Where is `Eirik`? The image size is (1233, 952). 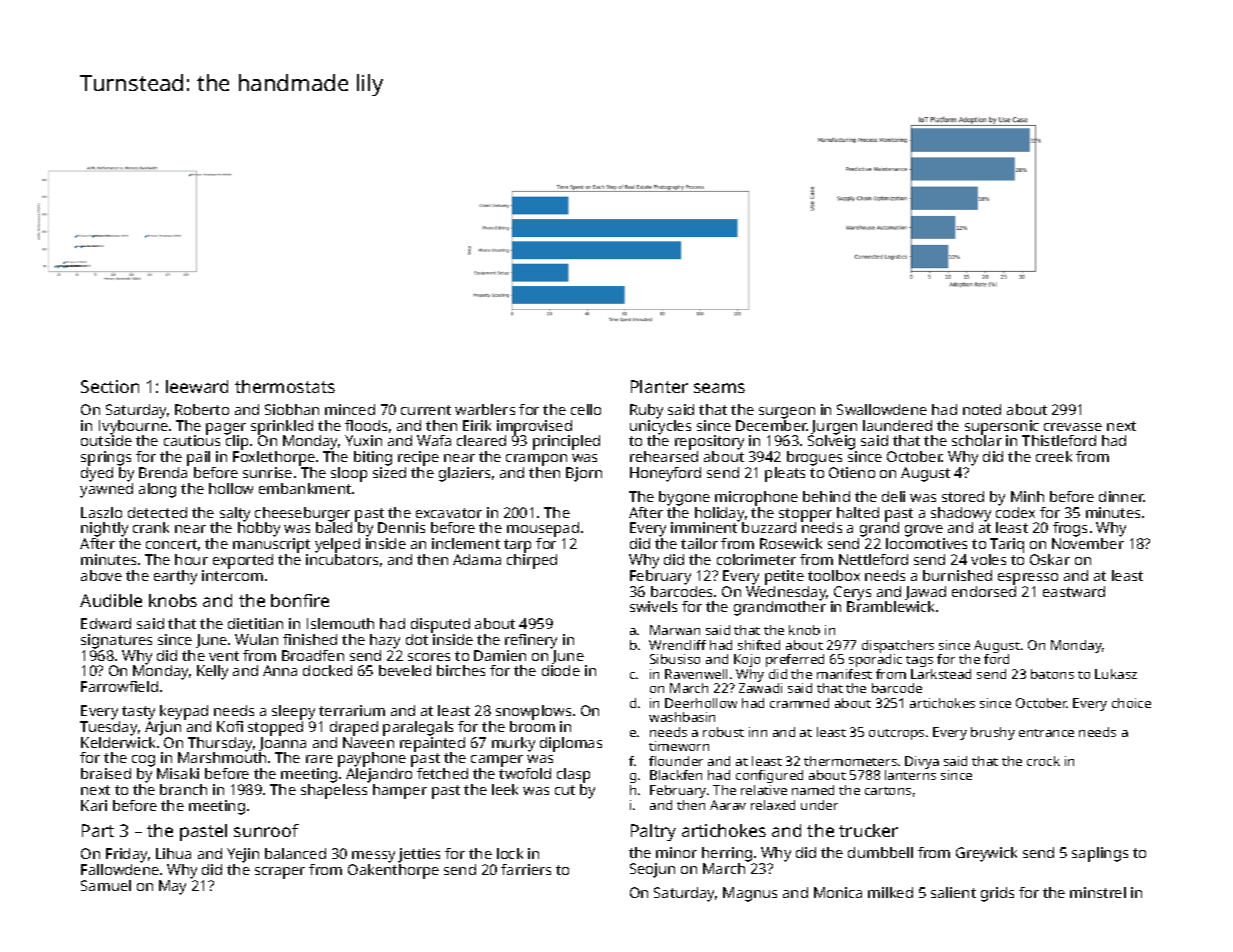 Eirik is located at coordinates (477, 425).
